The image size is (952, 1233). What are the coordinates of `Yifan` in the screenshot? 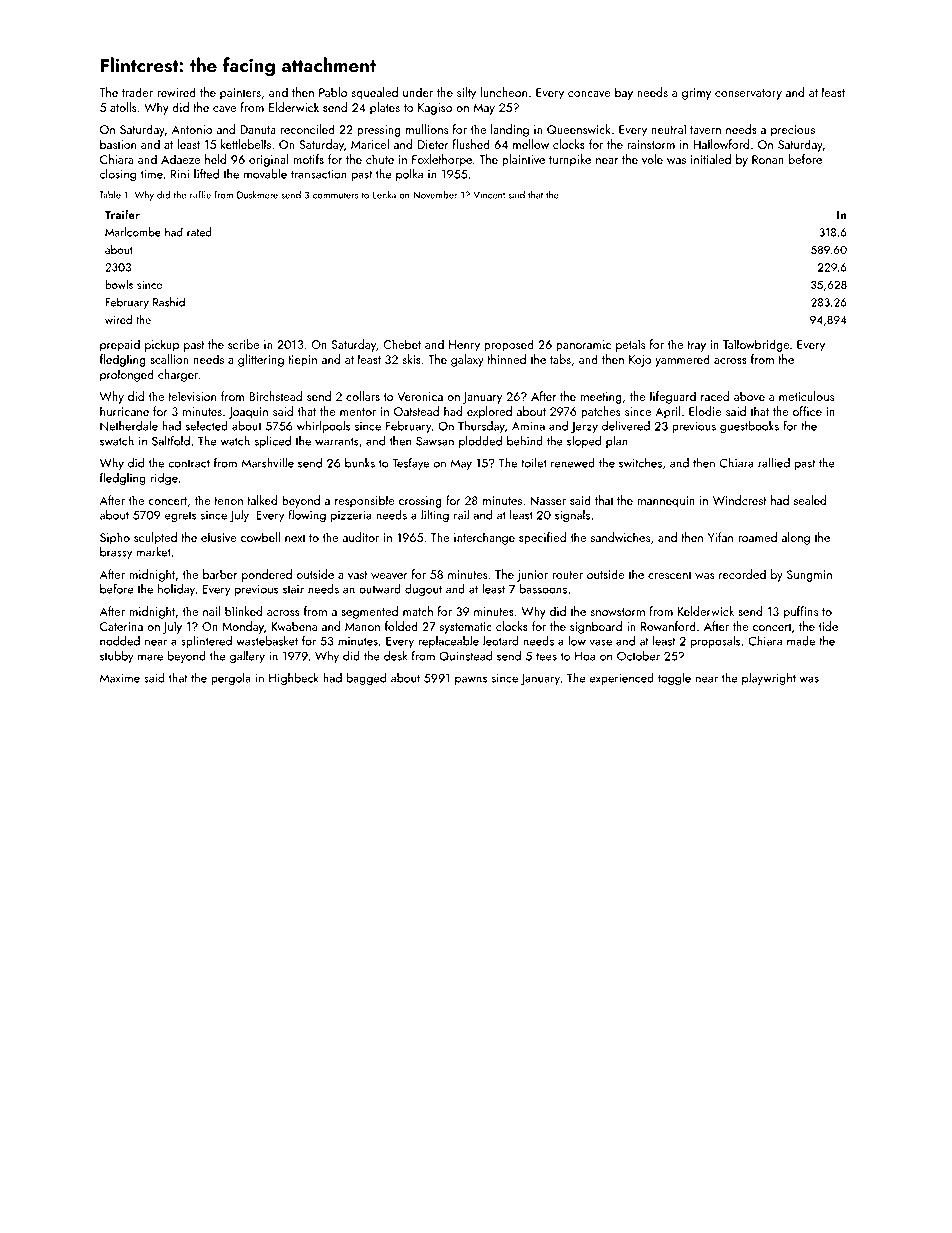 It's located at (720, 537).
